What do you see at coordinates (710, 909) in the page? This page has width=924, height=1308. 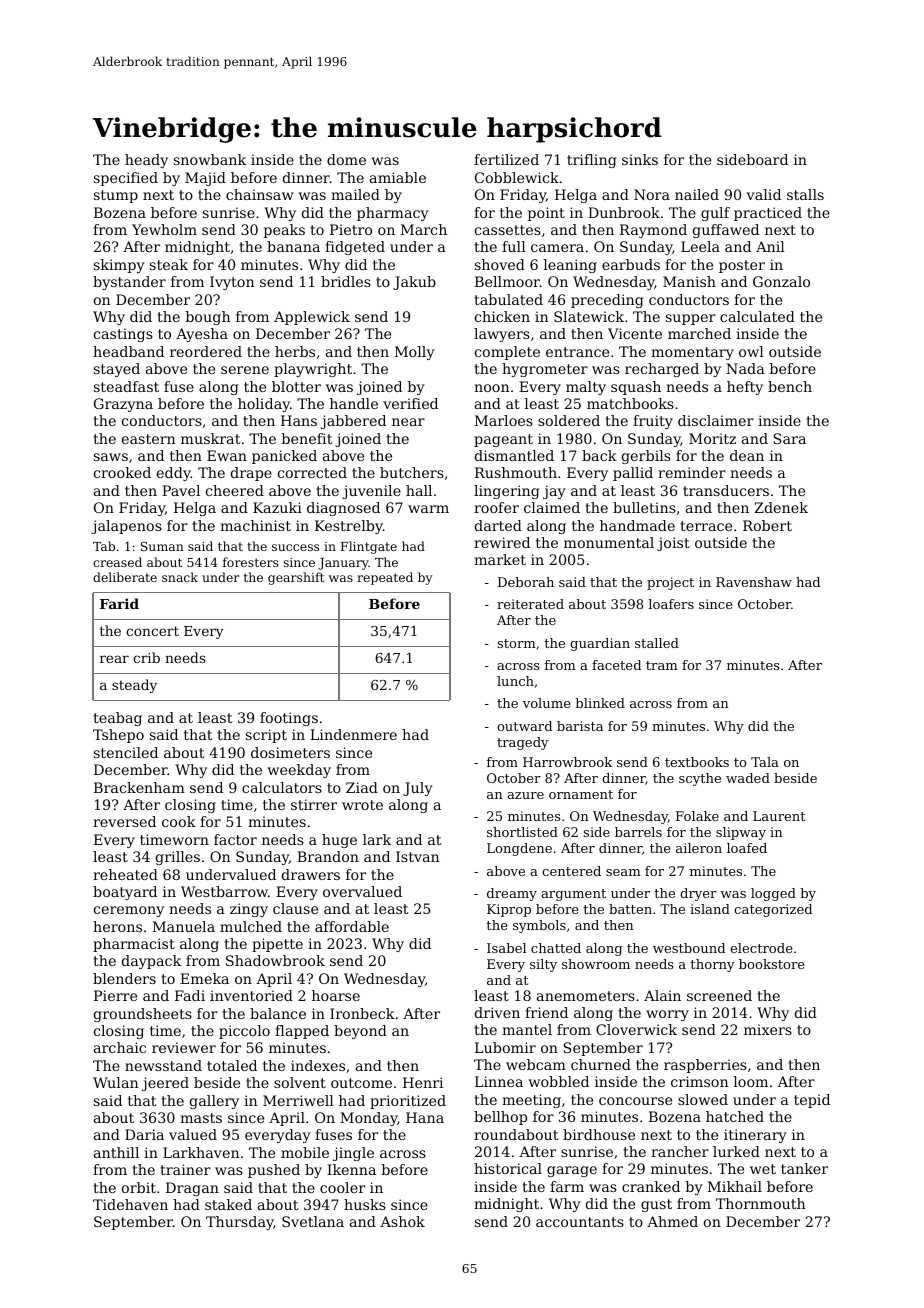 I see `island` at bounding box center [710, 909].
